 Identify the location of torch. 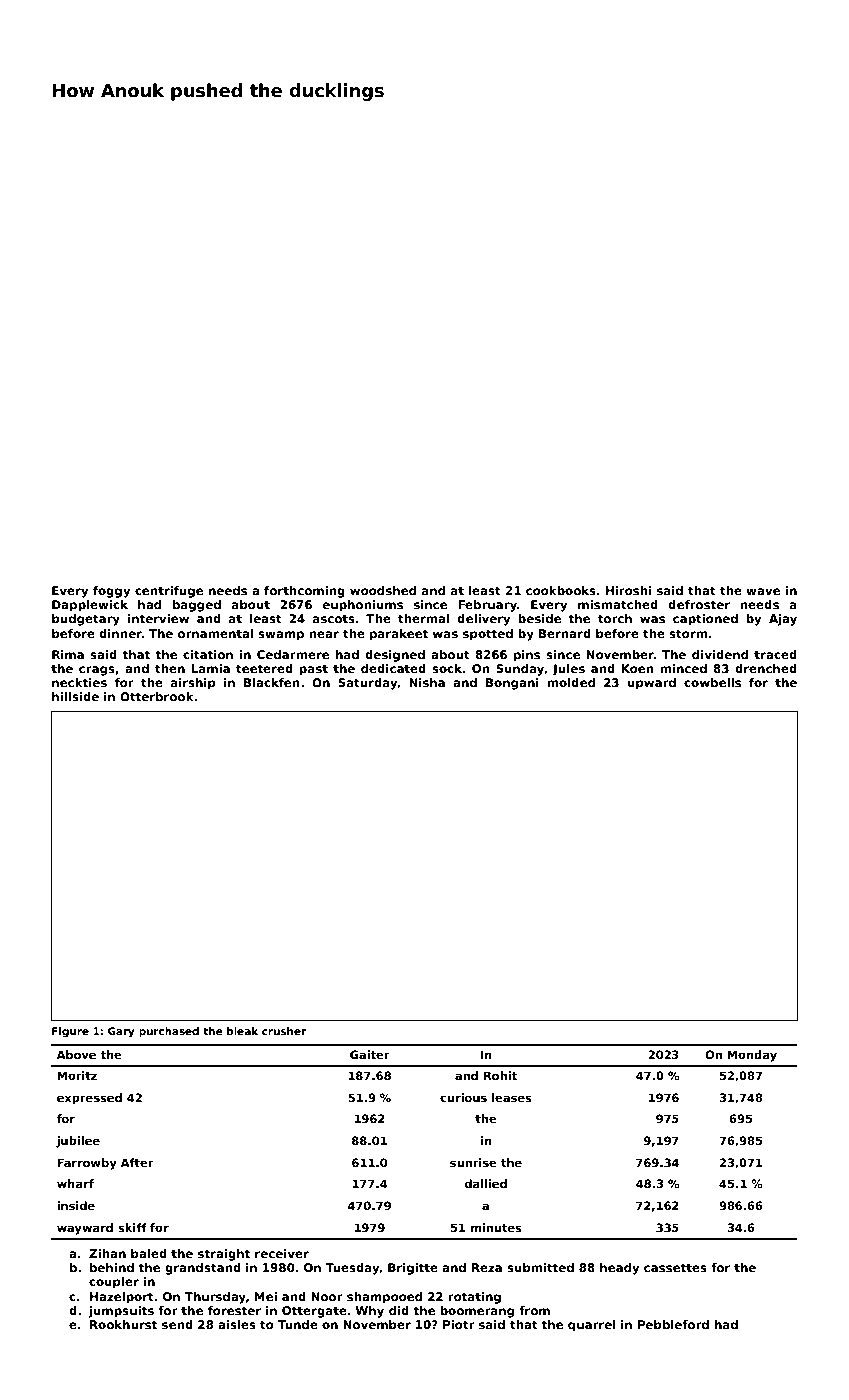
(615, 618).
